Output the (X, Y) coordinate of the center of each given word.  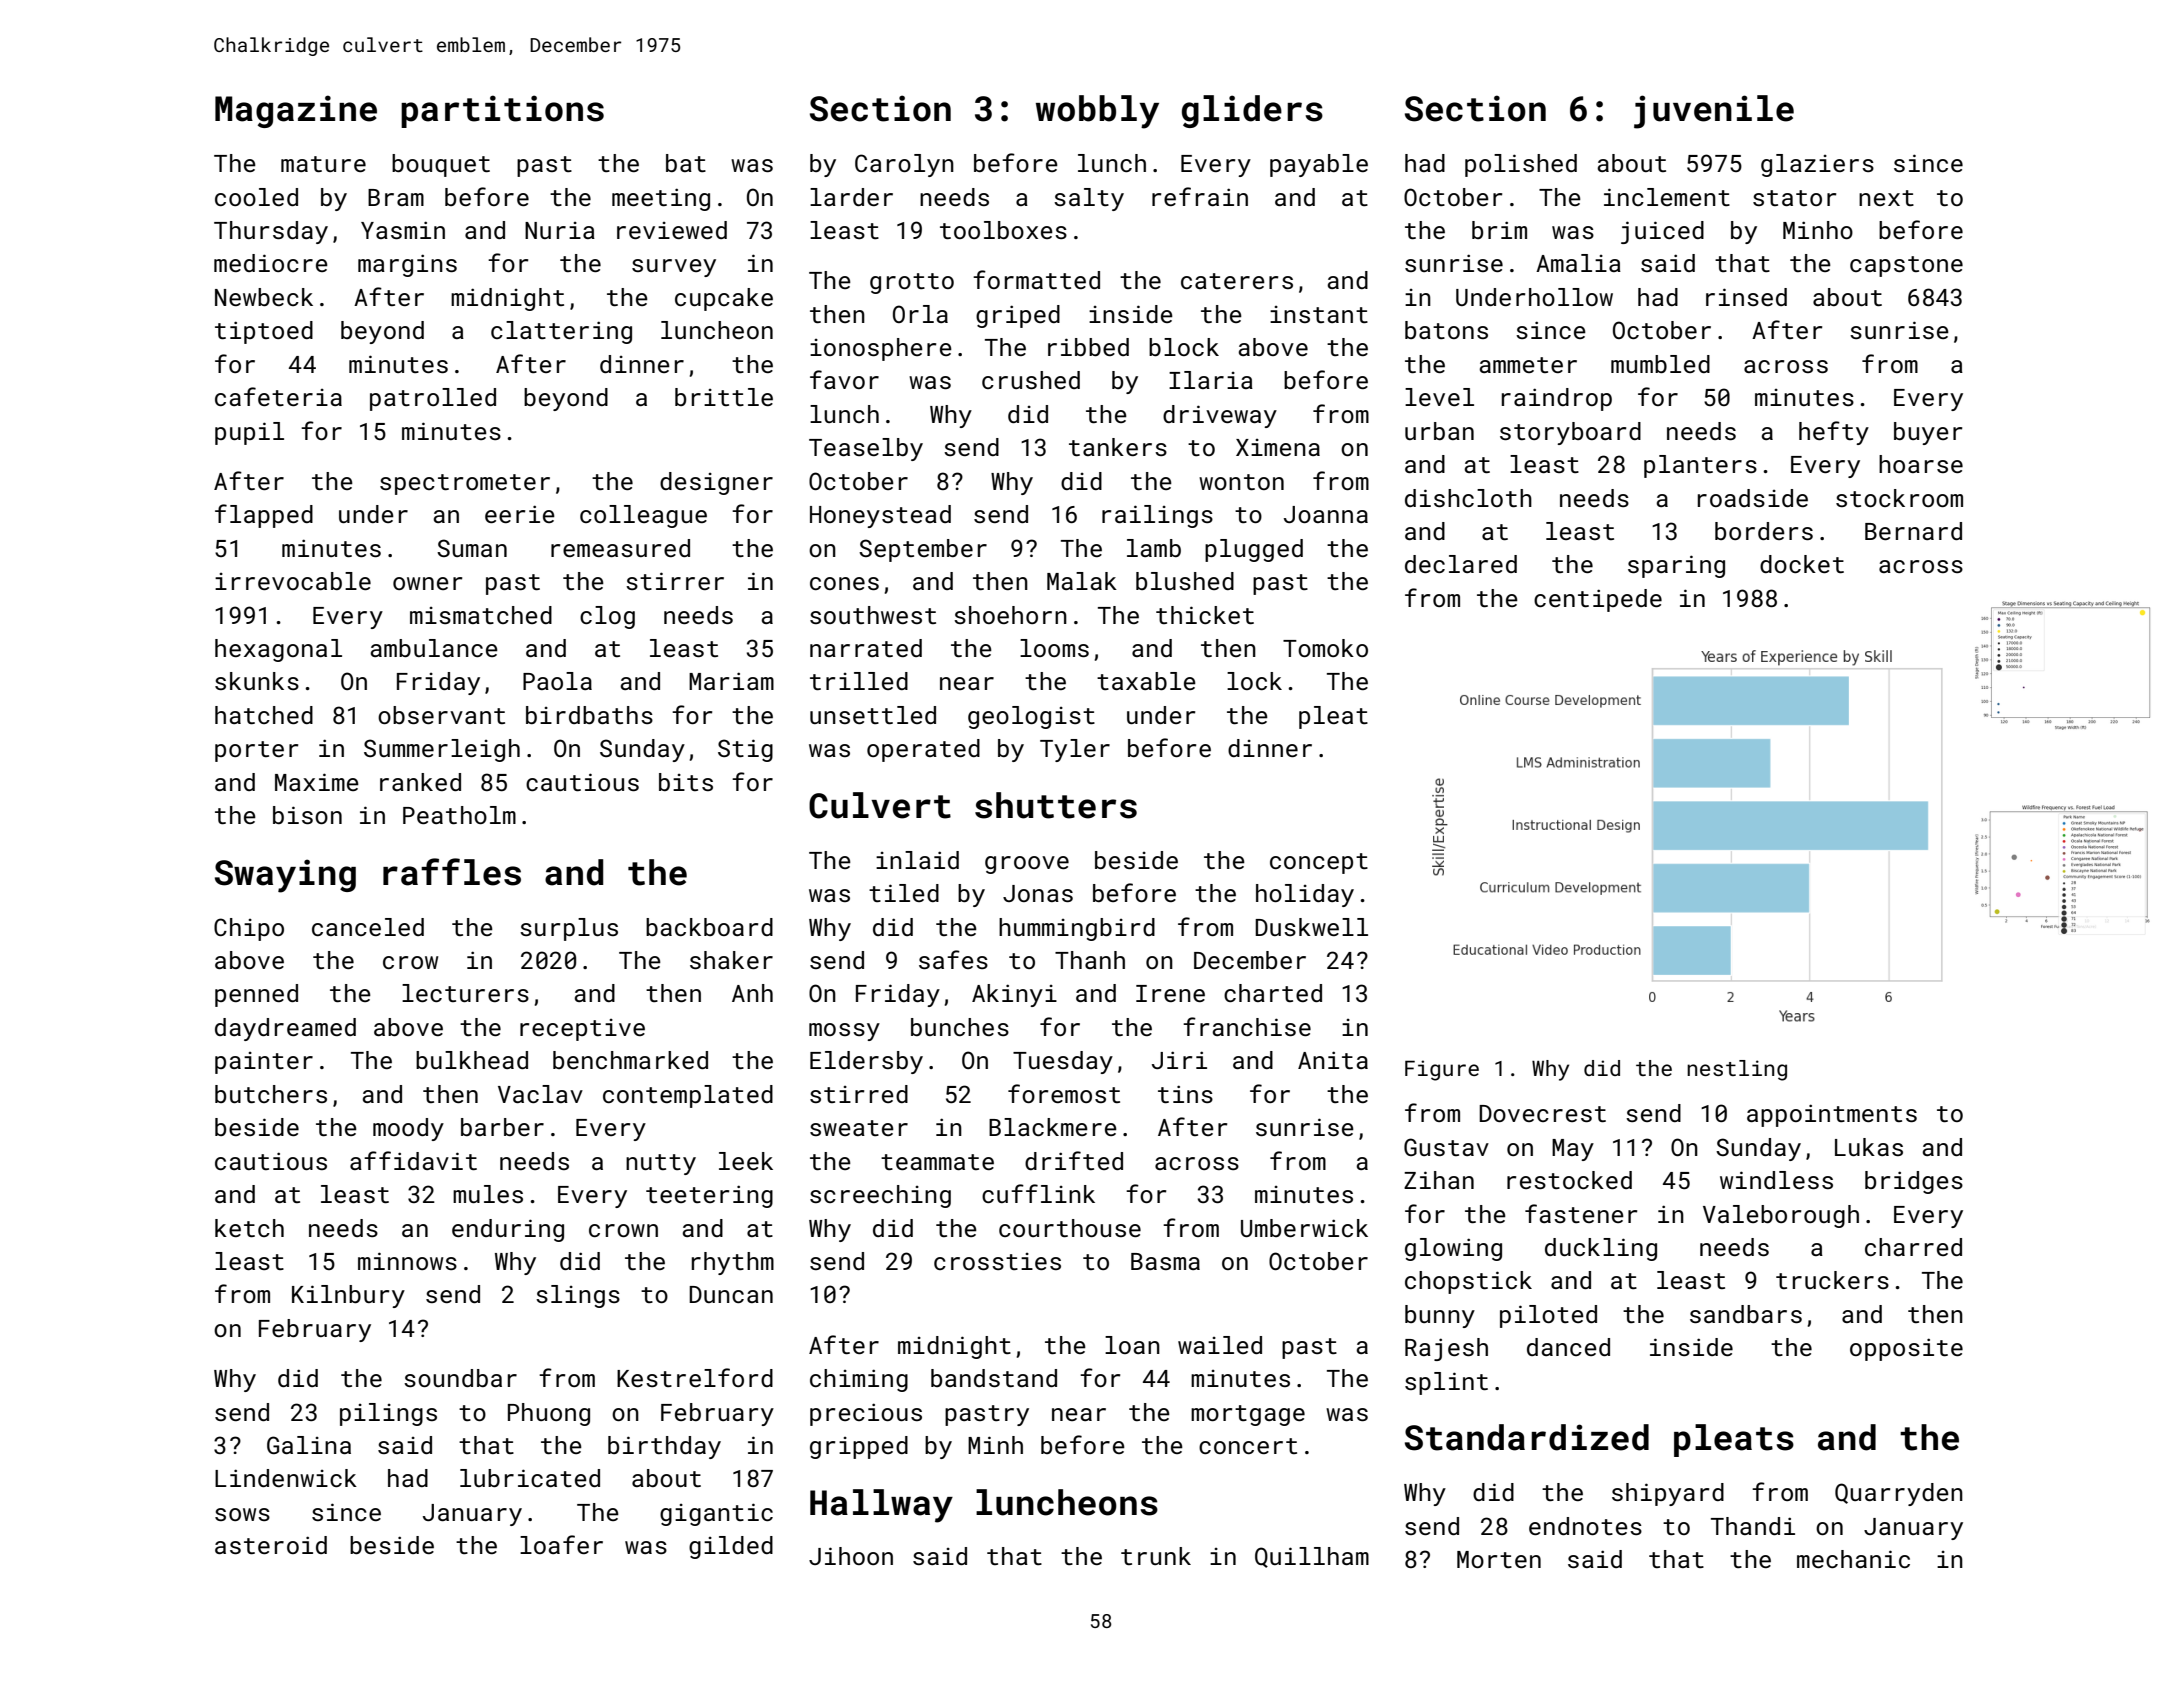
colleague (643, 516)
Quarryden (1899, 1494)
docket (1802, 564)
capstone (1906, 266)
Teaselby (866, 449)
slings (578, 1296)
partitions (502, 111)
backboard (709, 927)
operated (923, 750)
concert (1248, 1446)
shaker (731, 960)
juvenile (1714, 112)
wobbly (1097, 112)
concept (1319, 863)
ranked (420, 782)
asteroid (271, 1545)
